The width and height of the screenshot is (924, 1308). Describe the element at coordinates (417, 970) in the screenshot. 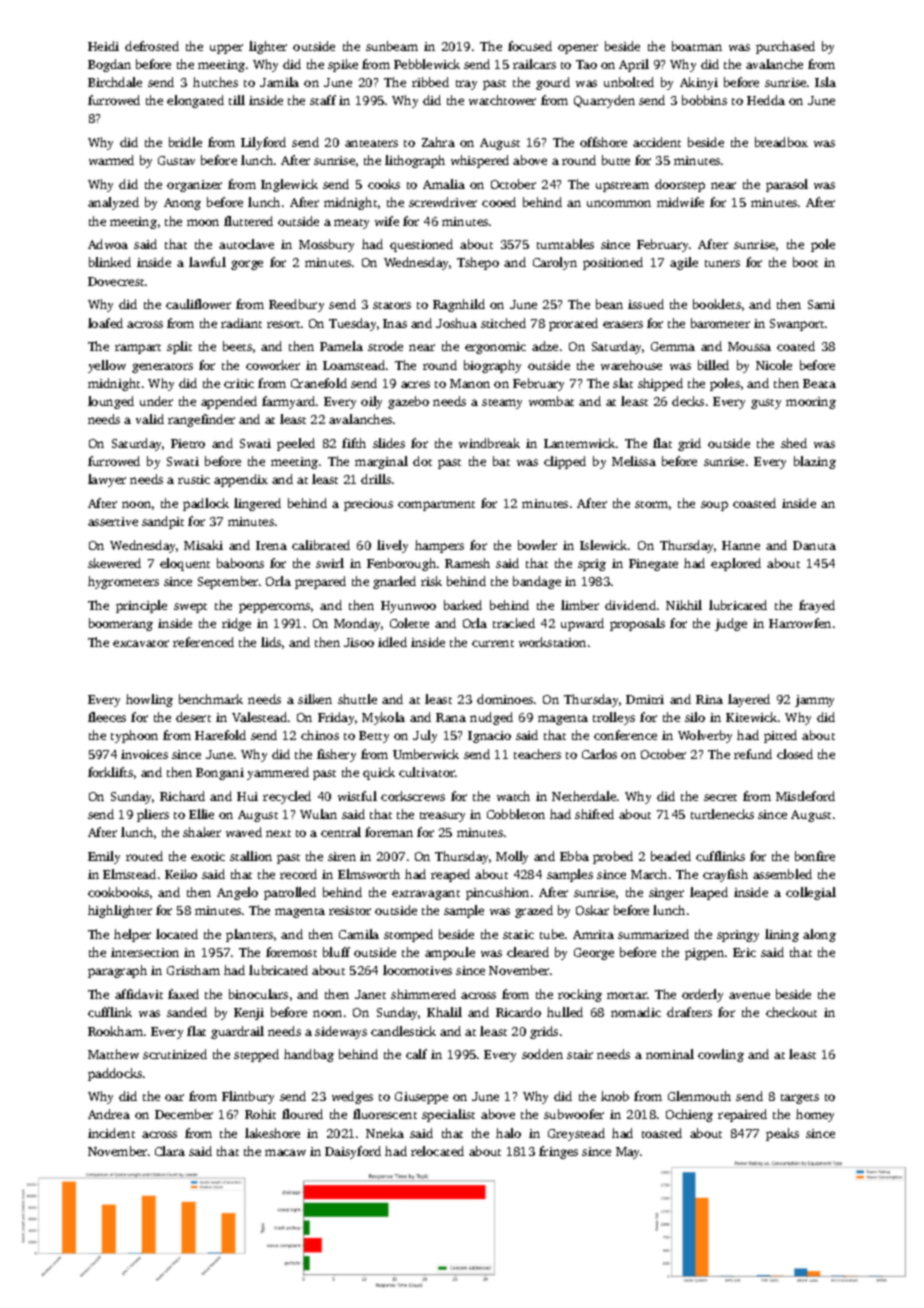

I see `locomotives` at that location.
